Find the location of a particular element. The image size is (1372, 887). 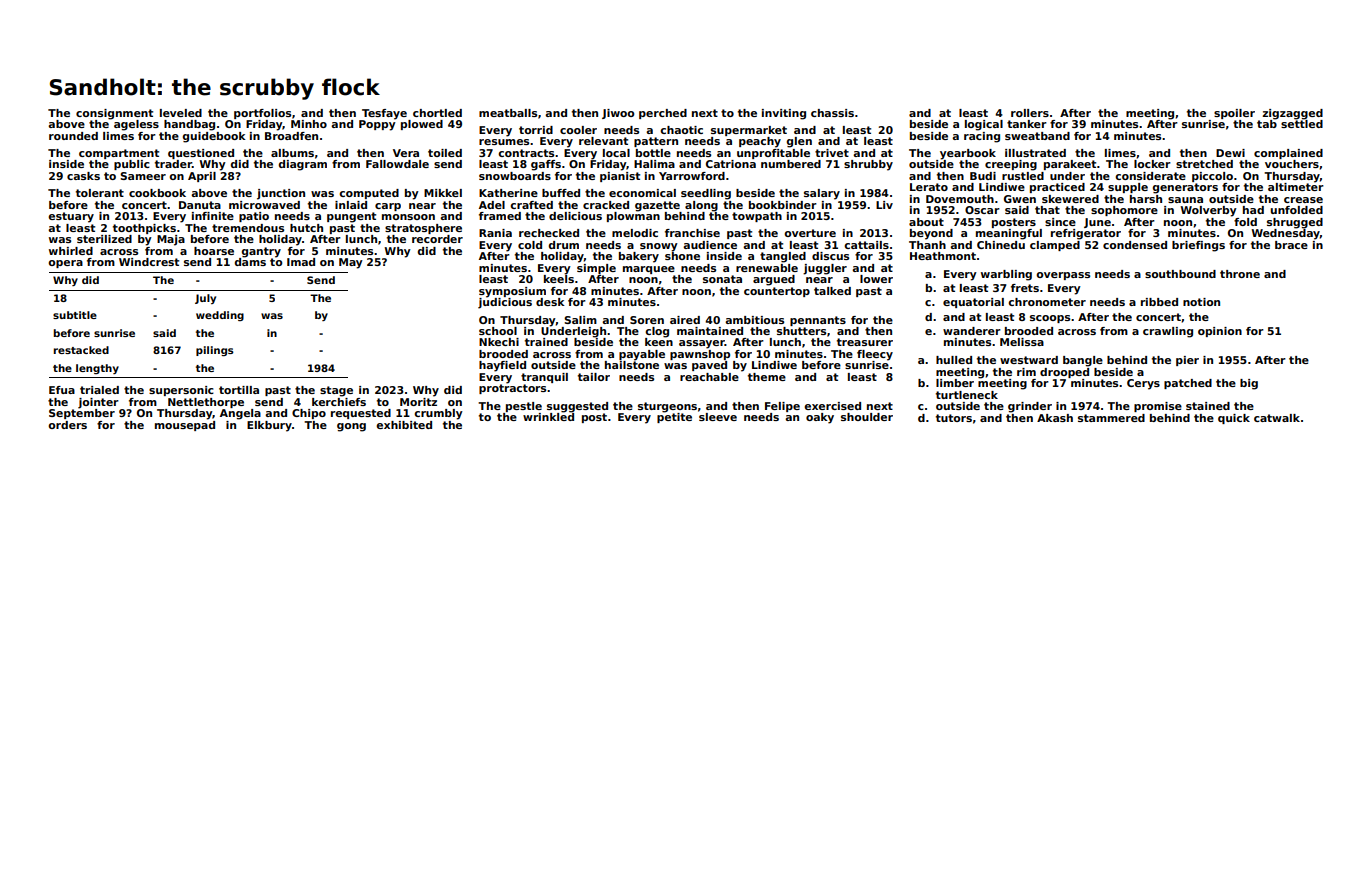

handbag is located at coordinates (189, 125).
